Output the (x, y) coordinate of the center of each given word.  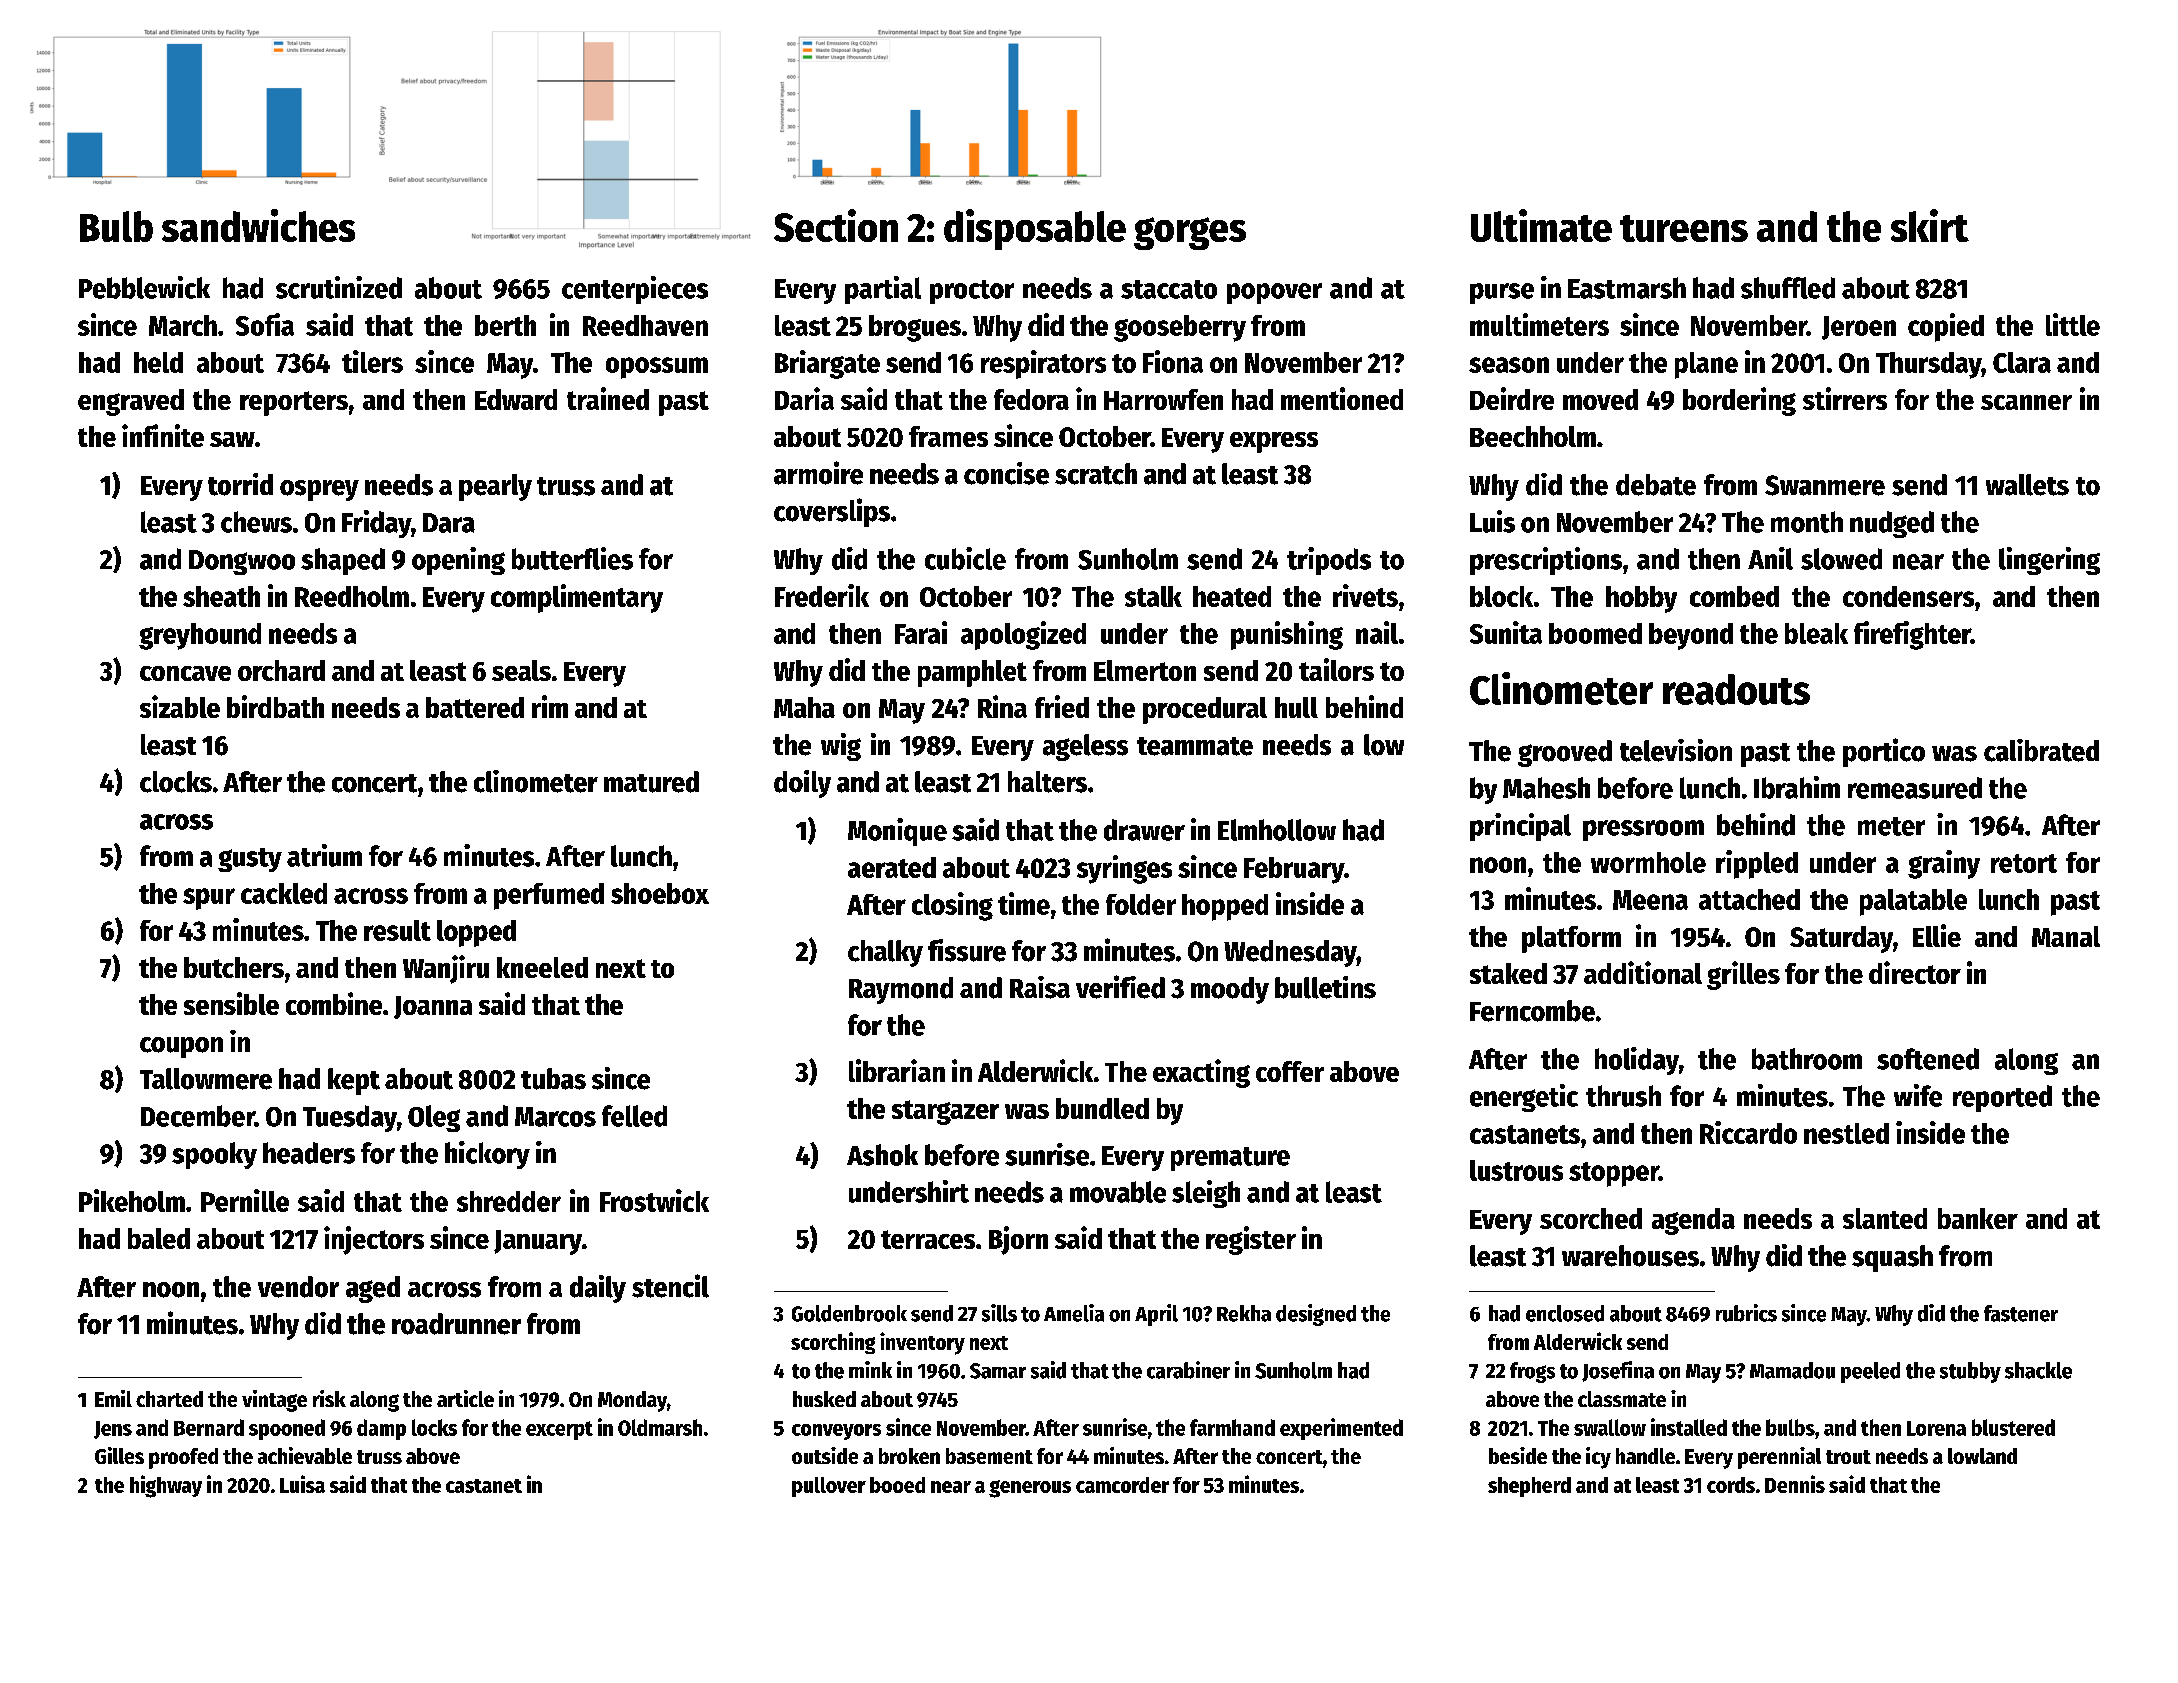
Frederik (822, 595)
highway (166, 1486)
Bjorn (1018, 1240)
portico (1884, 752)
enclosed (1565, 1313)
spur (209, 899)
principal (1520, 827)
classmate (1622, 1399)
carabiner (1188, 1370)
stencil (670, 1286)
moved (1600, 399)
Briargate (827, 364)
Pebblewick (144, 287)
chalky (885, 953)
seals (521, 670)
